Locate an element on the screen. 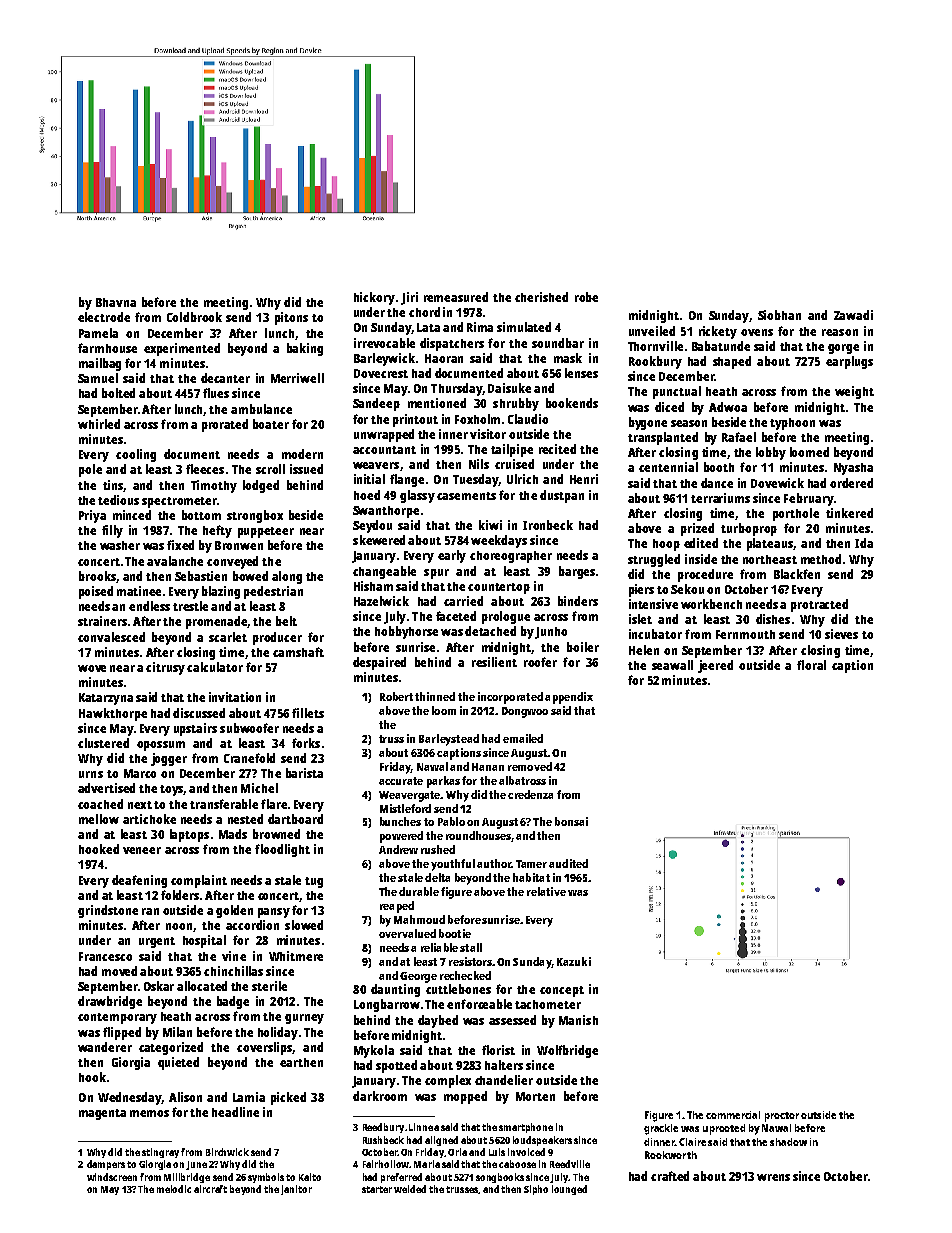  shadow is located at coordinates (788, 1142).
